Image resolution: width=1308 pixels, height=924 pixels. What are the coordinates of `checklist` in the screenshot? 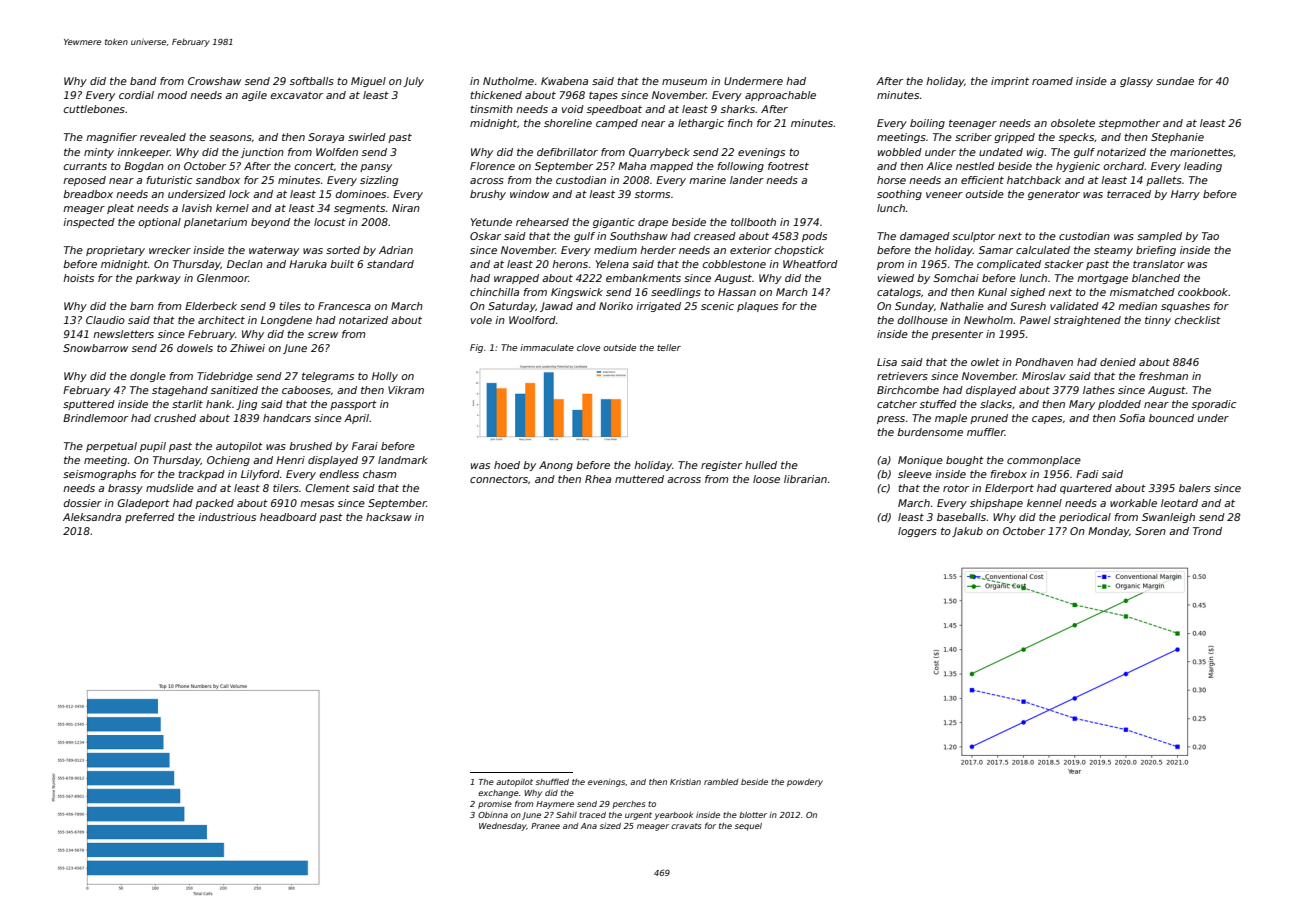 It's located at (1198, 320).
